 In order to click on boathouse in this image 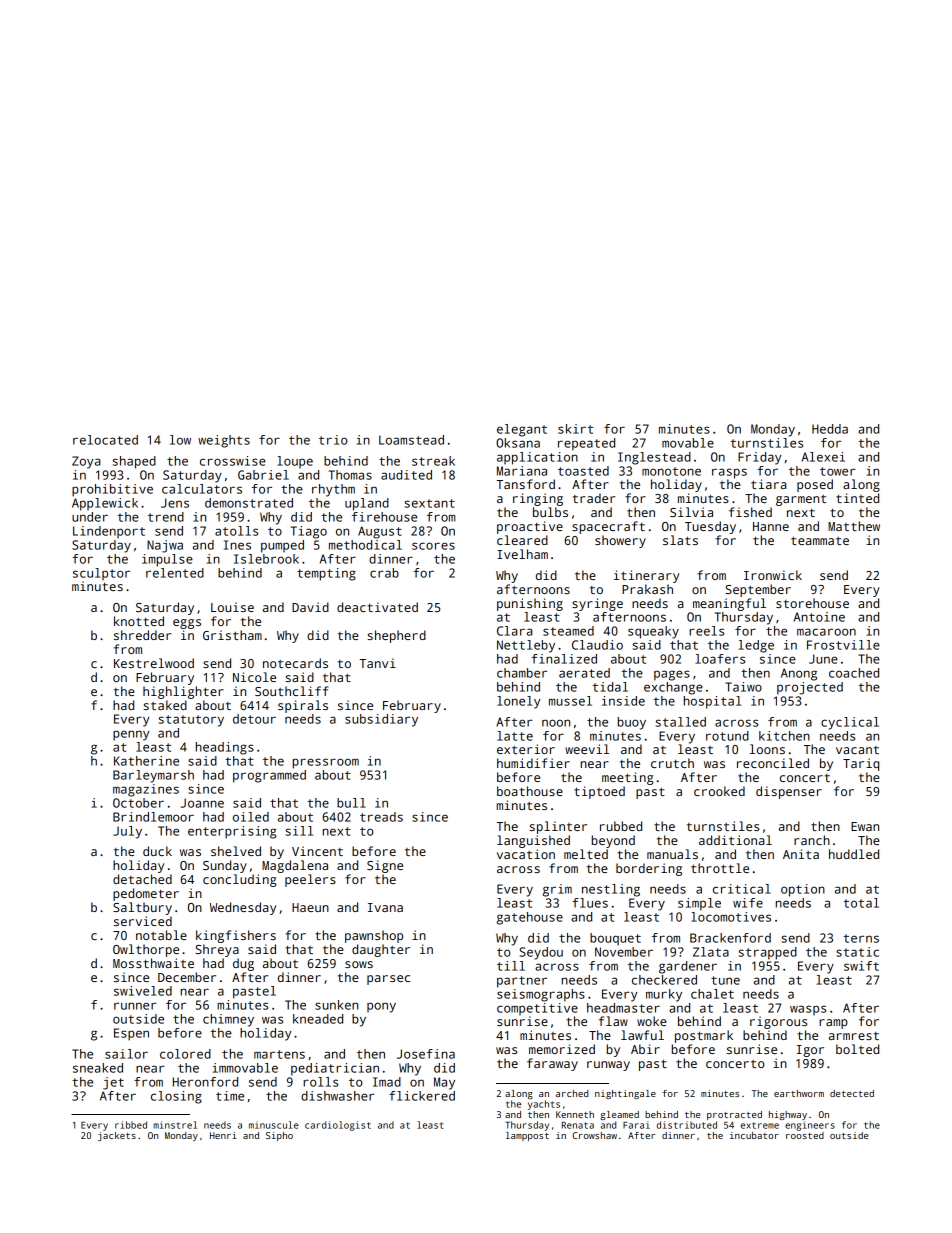, I will do `click(530, 791)`.
